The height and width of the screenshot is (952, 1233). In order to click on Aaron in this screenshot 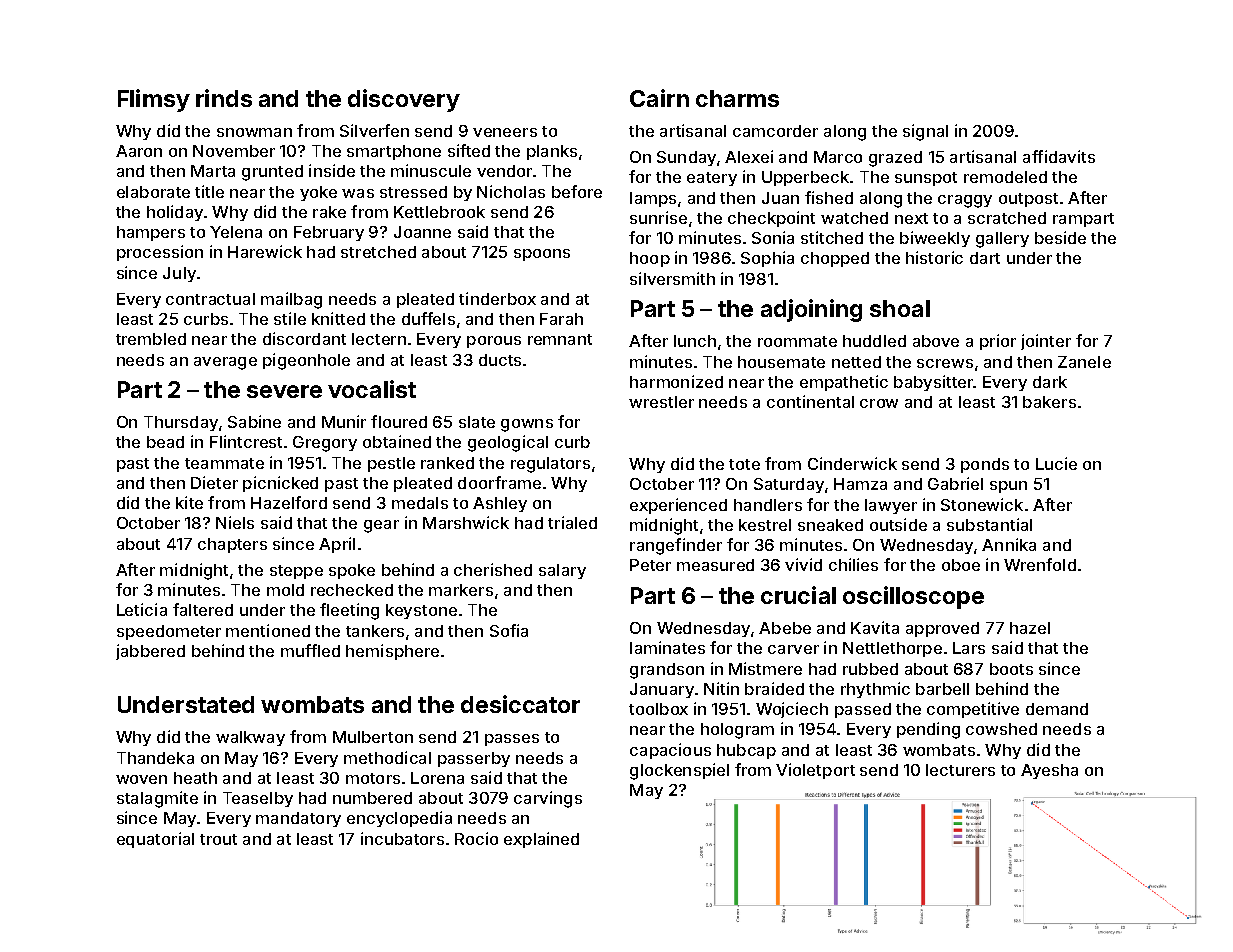, I will do `click(139, 151)`.
